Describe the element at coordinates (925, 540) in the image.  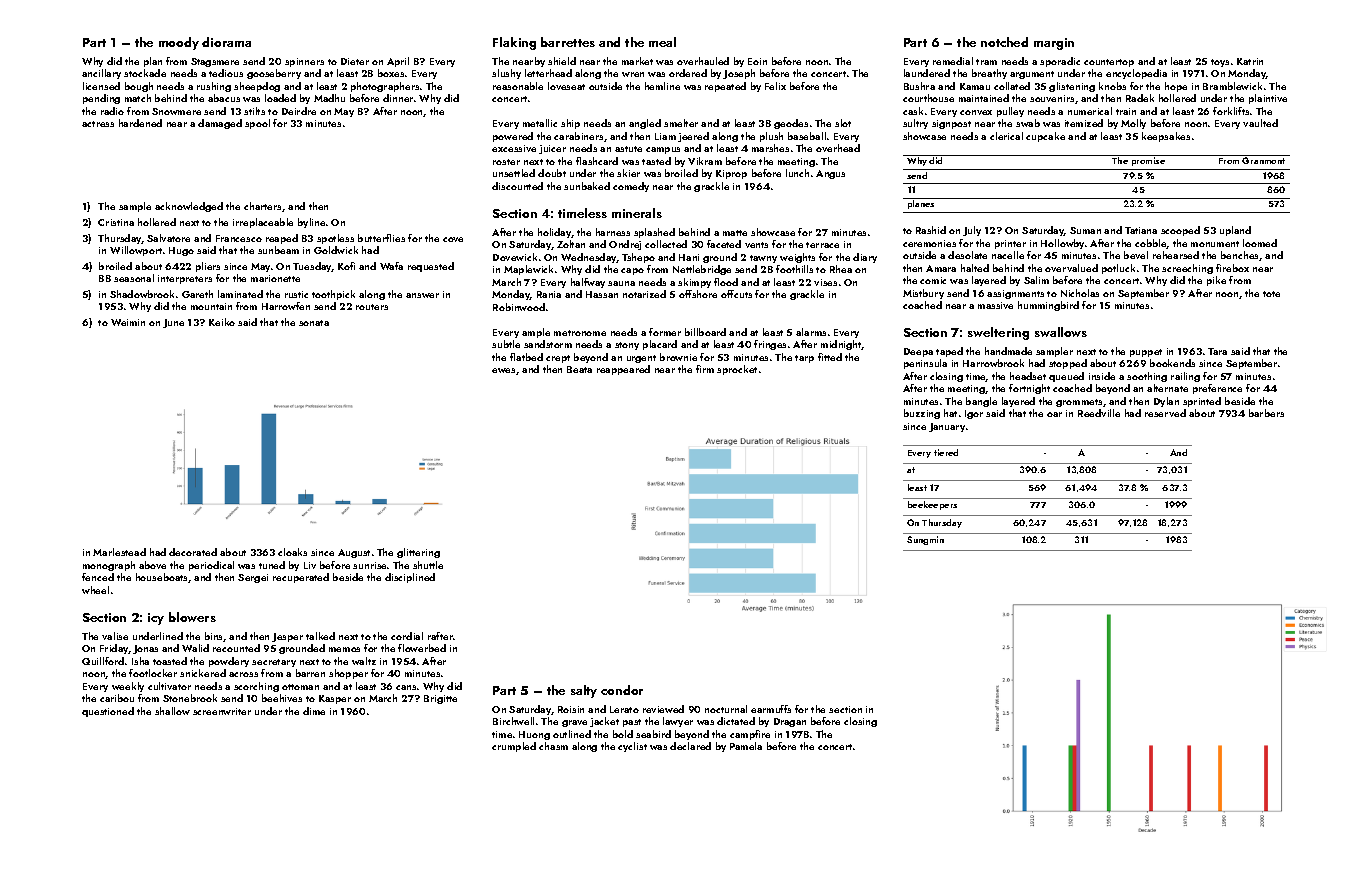
I see `Sungmin` at that location.
